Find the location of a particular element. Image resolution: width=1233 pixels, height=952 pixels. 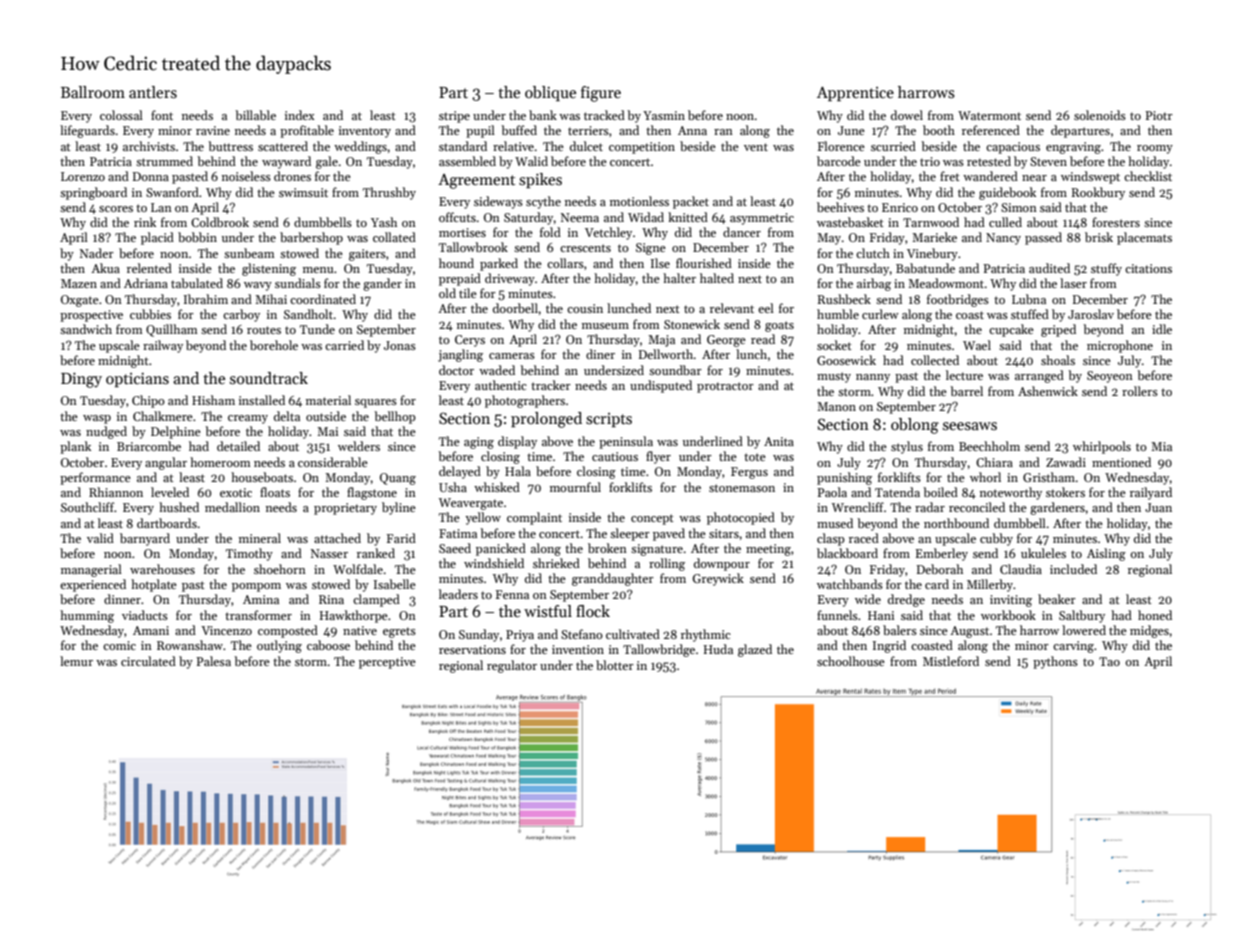

spikes is located at coordinates (540, 180).
